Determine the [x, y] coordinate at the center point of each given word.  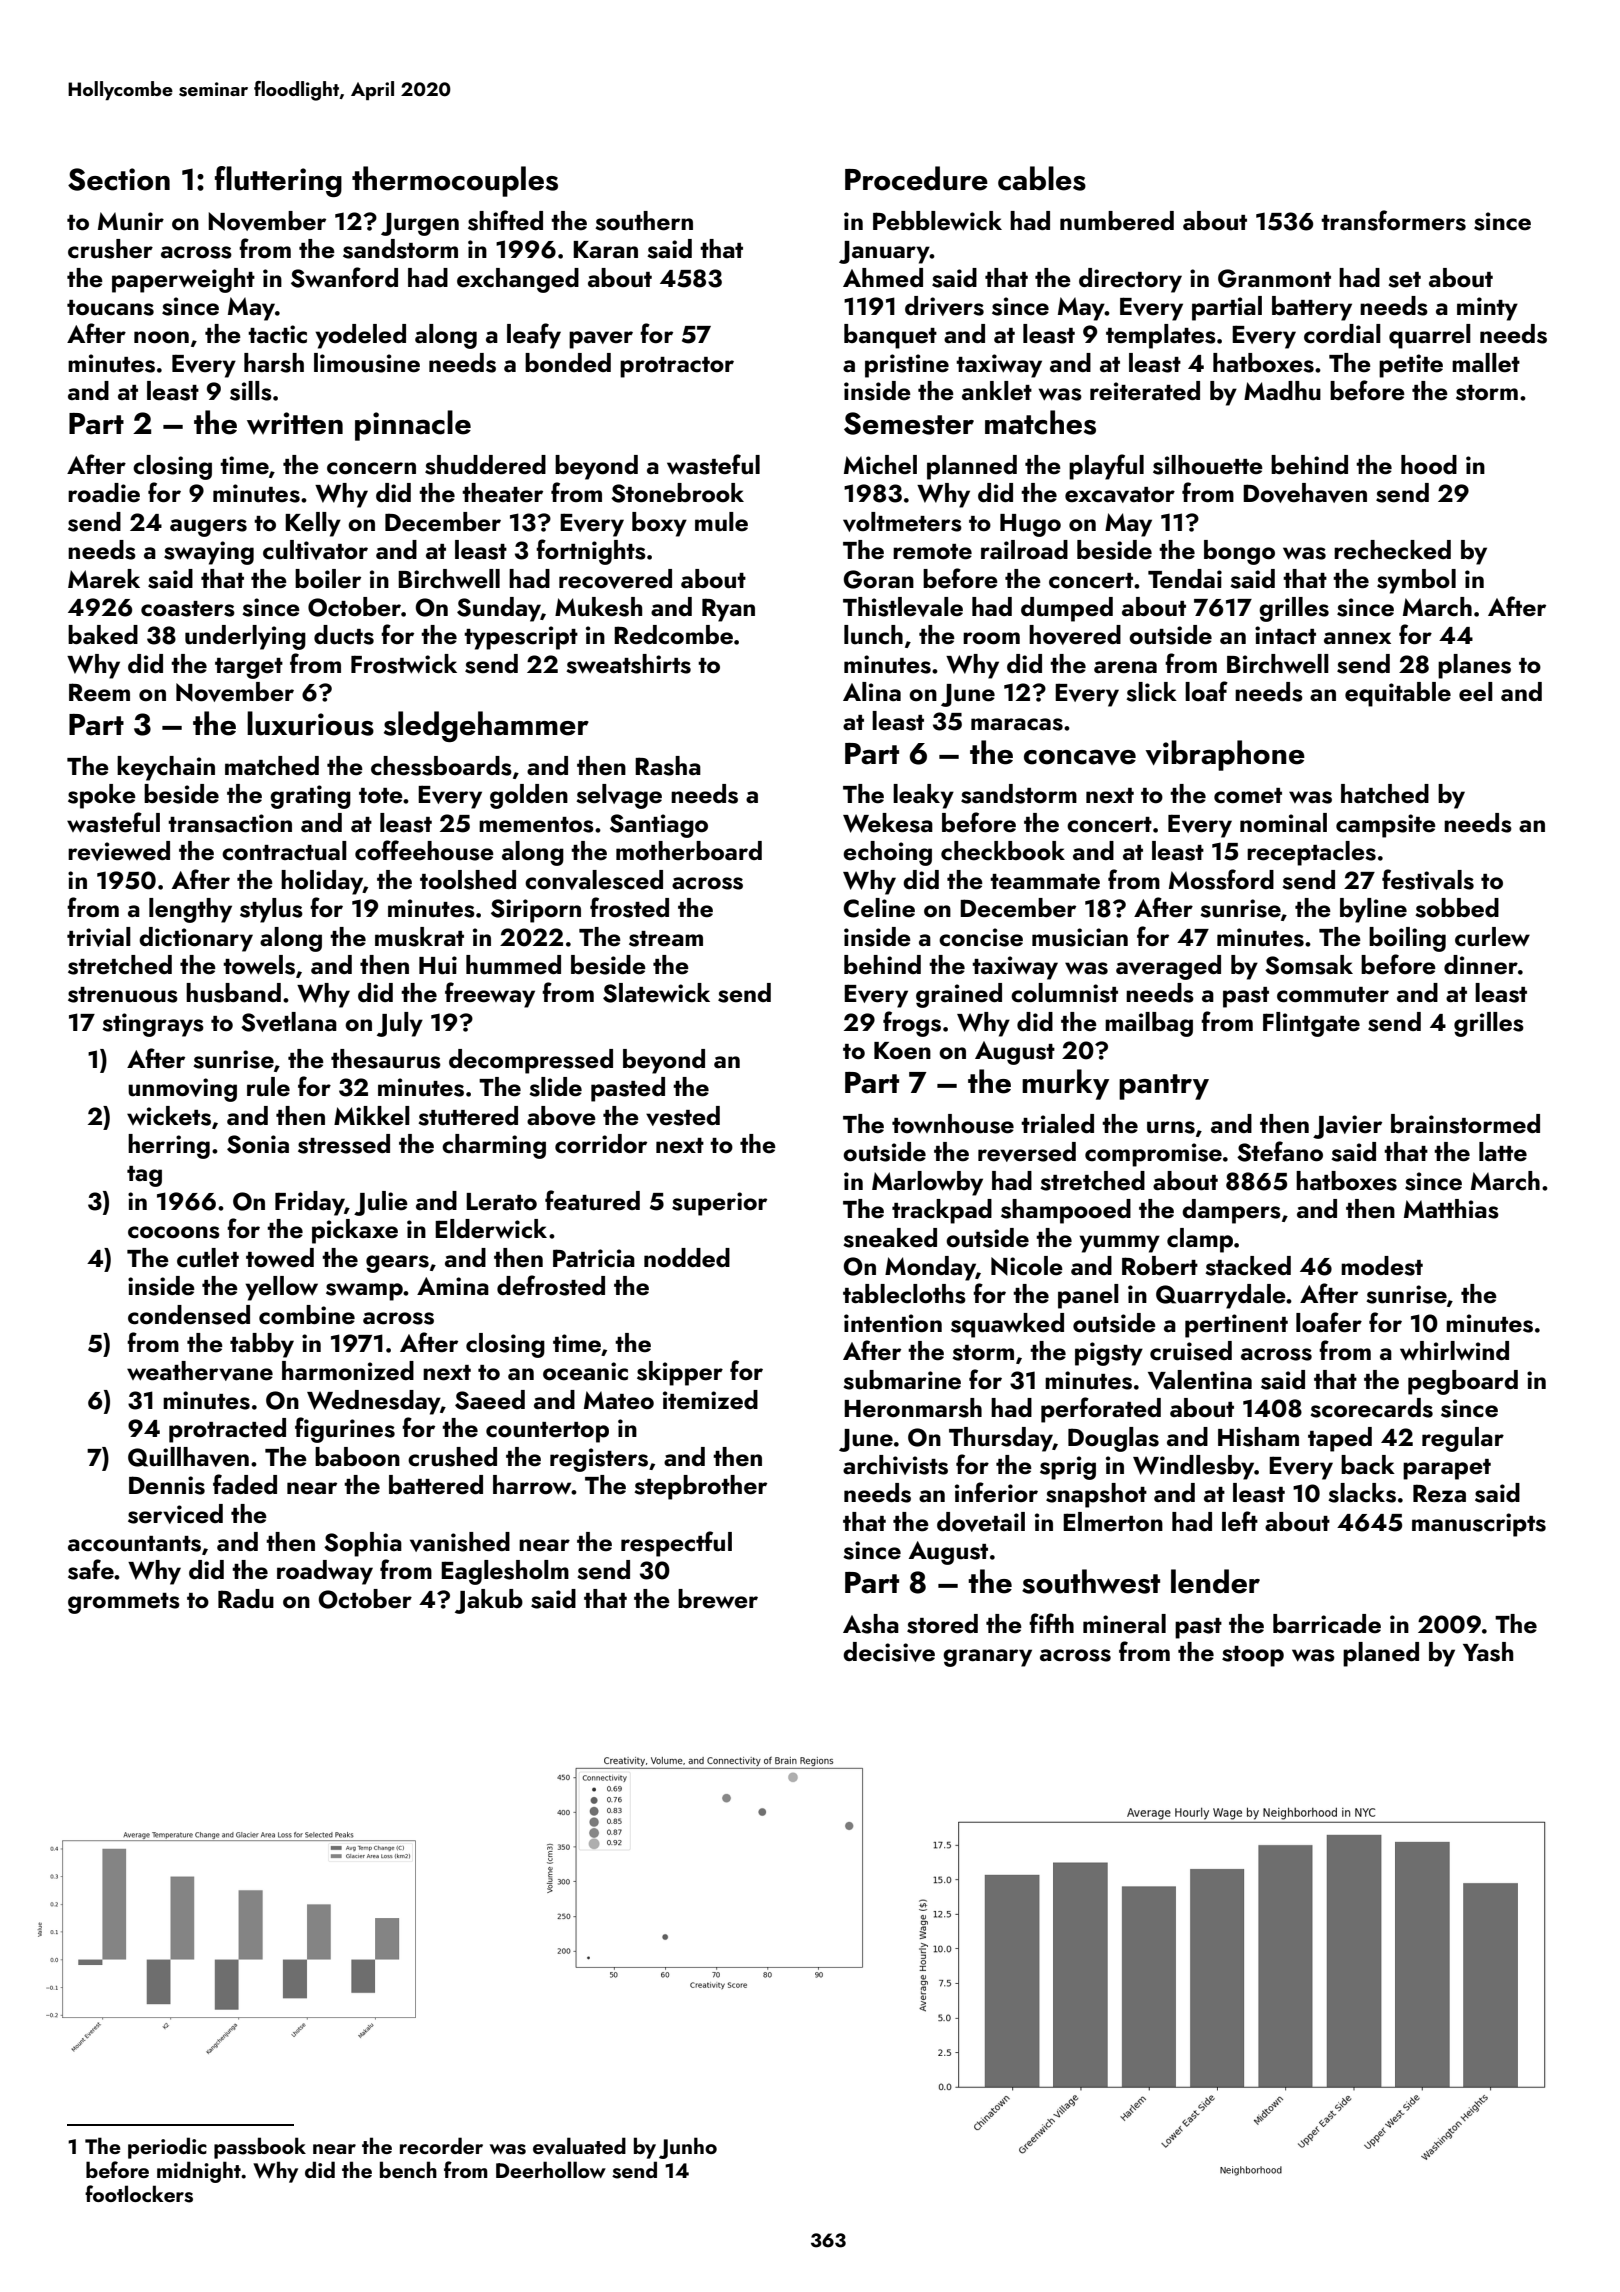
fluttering [278, 181]
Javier [1347, 1127]
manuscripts [1479, 1525]
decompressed [531, 1061]
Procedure [916, 178]
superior [719, 1204]
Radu [246, 1599]
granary [987, 1658]
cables [1042, 178]
